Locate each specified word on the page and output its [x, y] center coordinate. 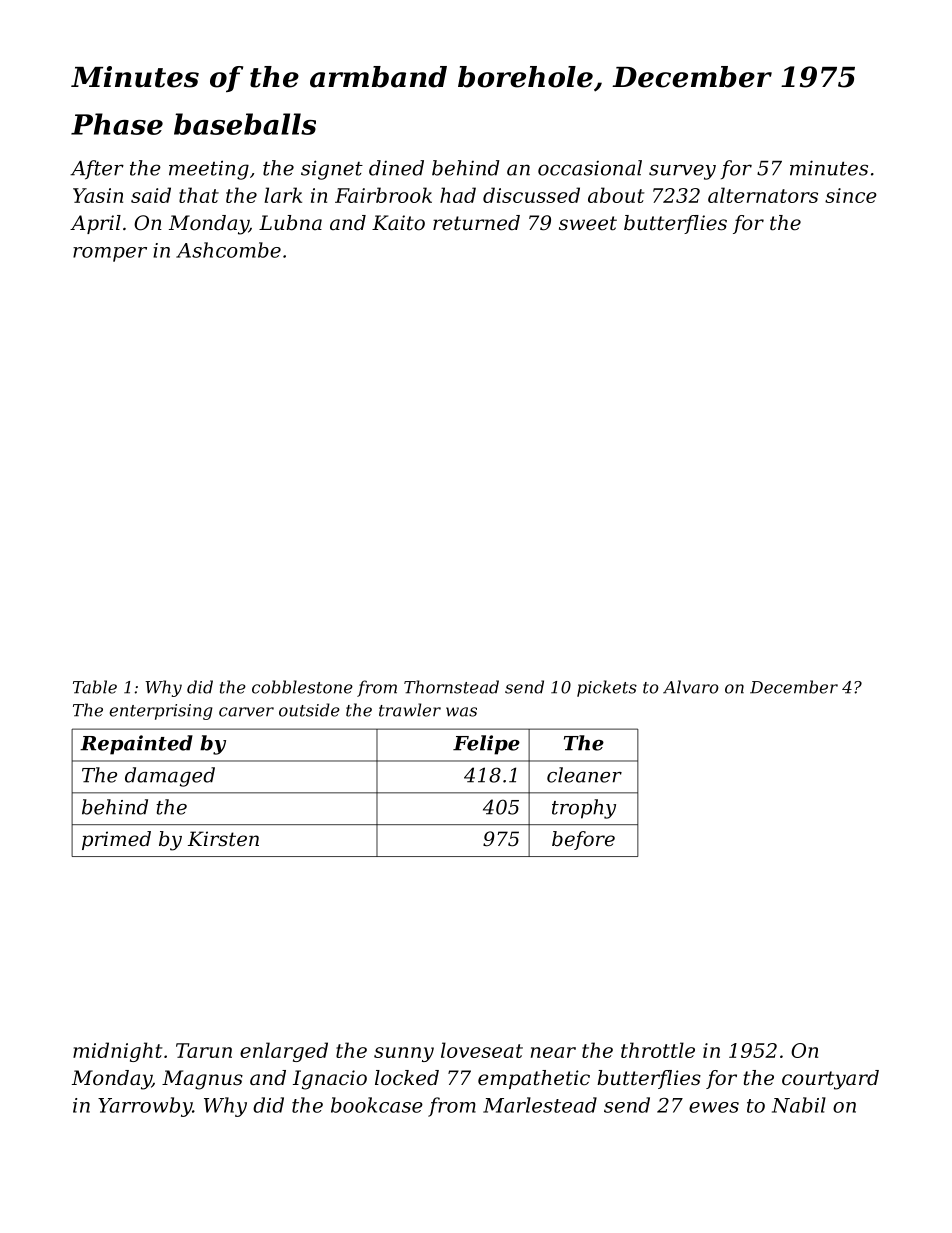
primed [116, 840]
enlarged [284, 1052]
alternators [763, 195]
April [95, 224]
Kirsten [223, 838]
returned [476, 223]
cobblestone [302, 687]
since [851, 195]
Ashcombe [228, 250]
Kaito [398, 223]
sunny [404, 1054]
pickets [607, 688]
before [583, 840]
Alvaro [691, 687]
